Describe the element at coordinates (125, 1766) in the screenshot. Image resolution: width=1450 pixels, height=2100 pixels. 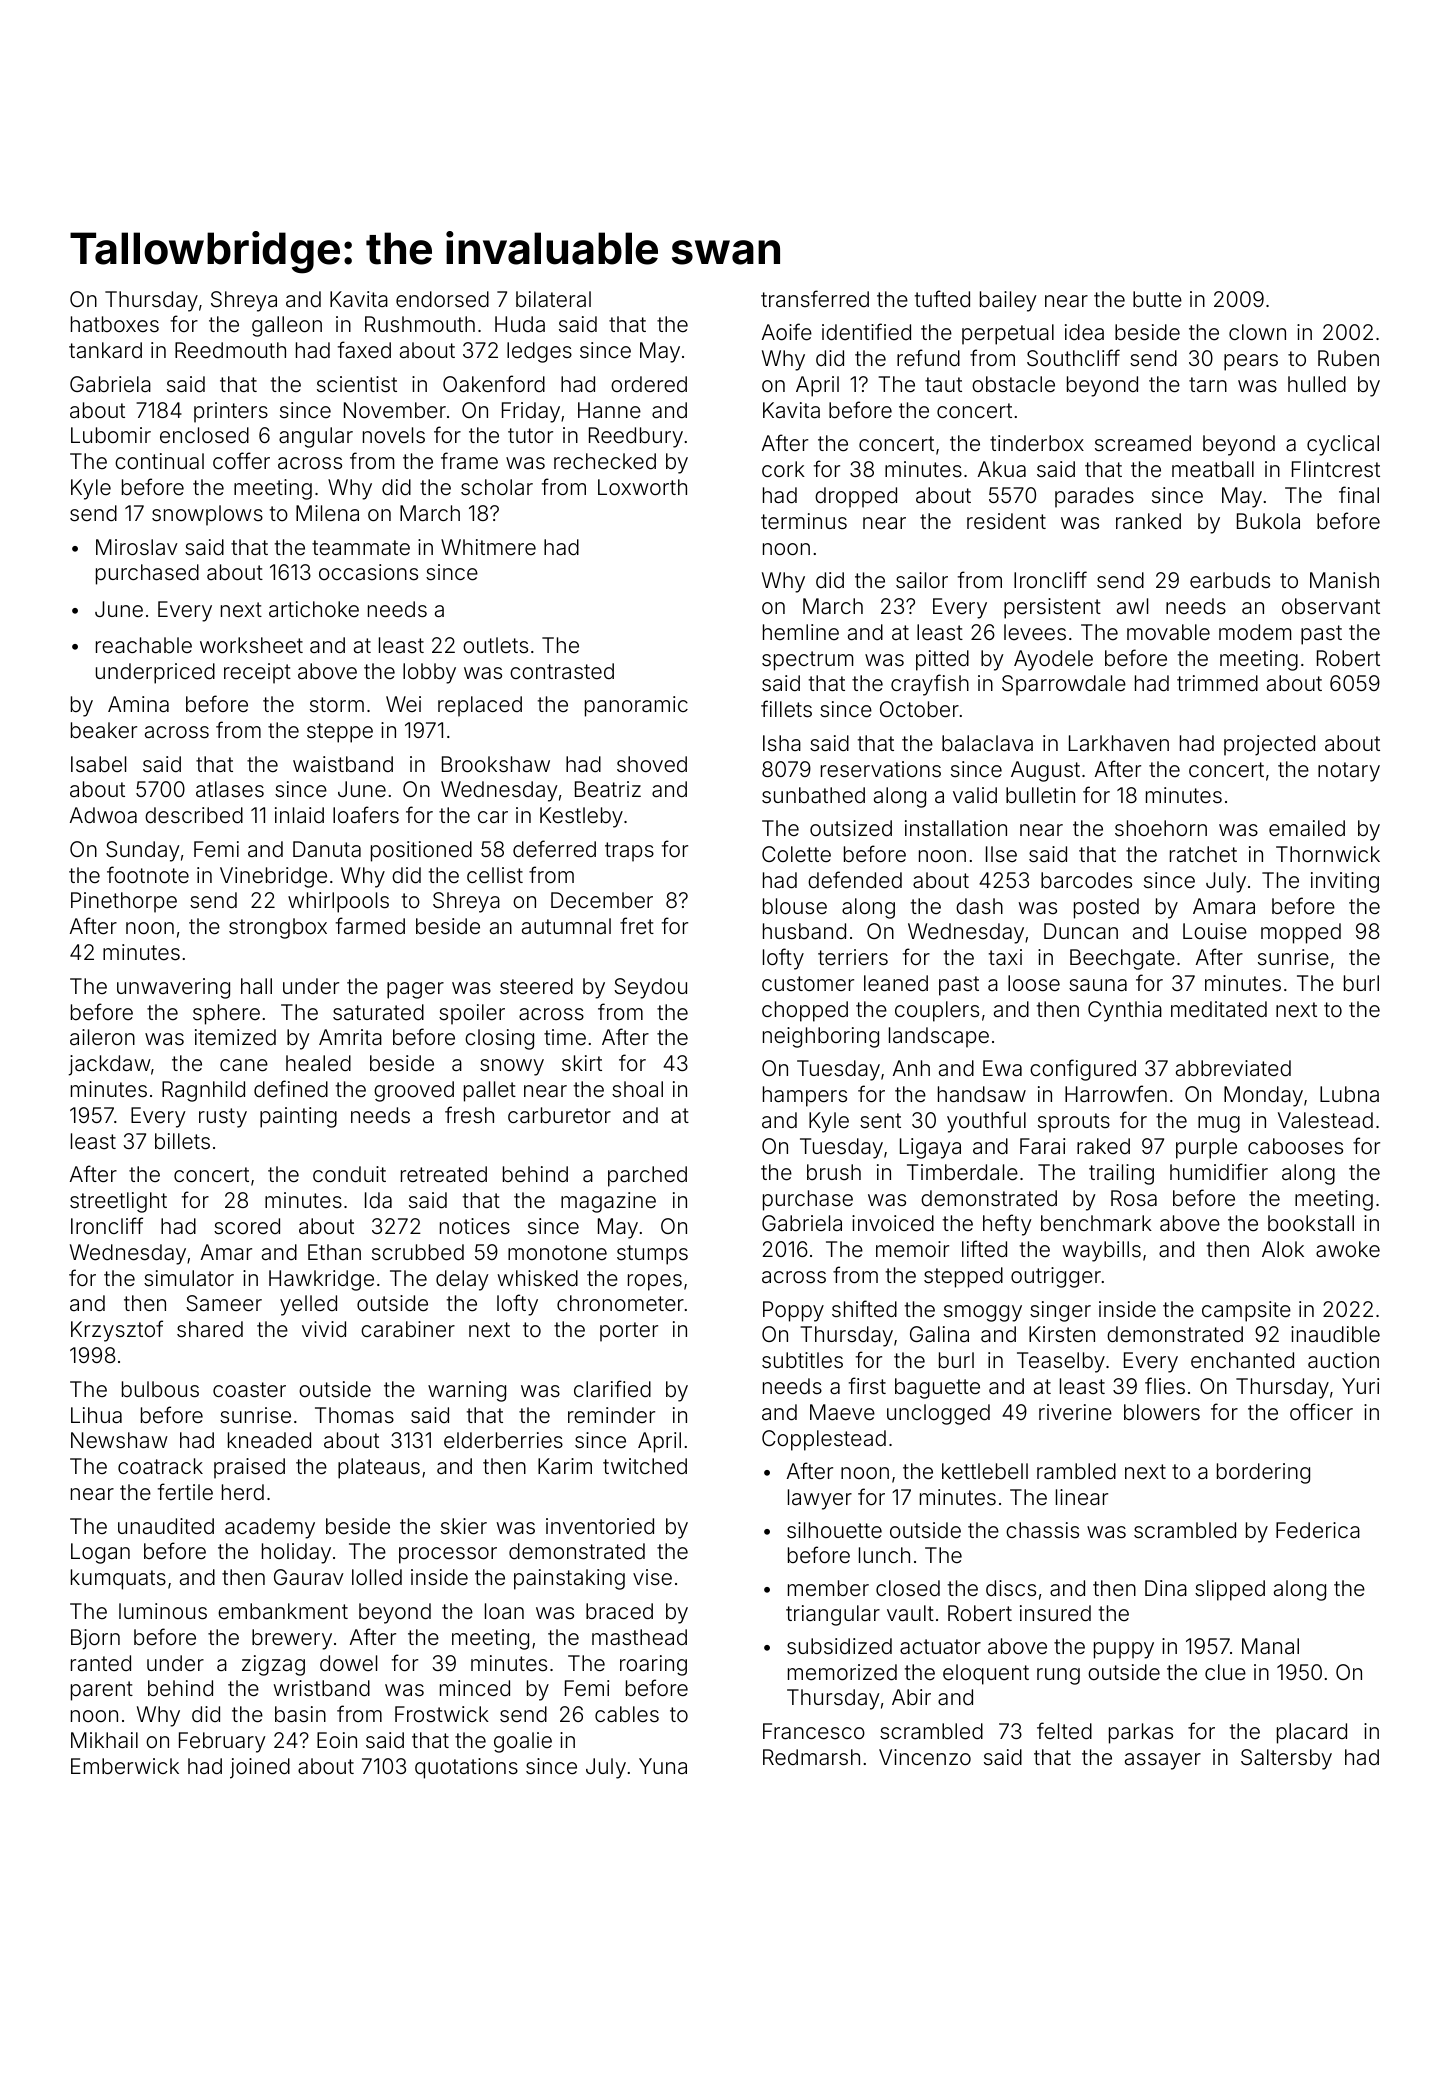
I see `Emberwick` at that location.
